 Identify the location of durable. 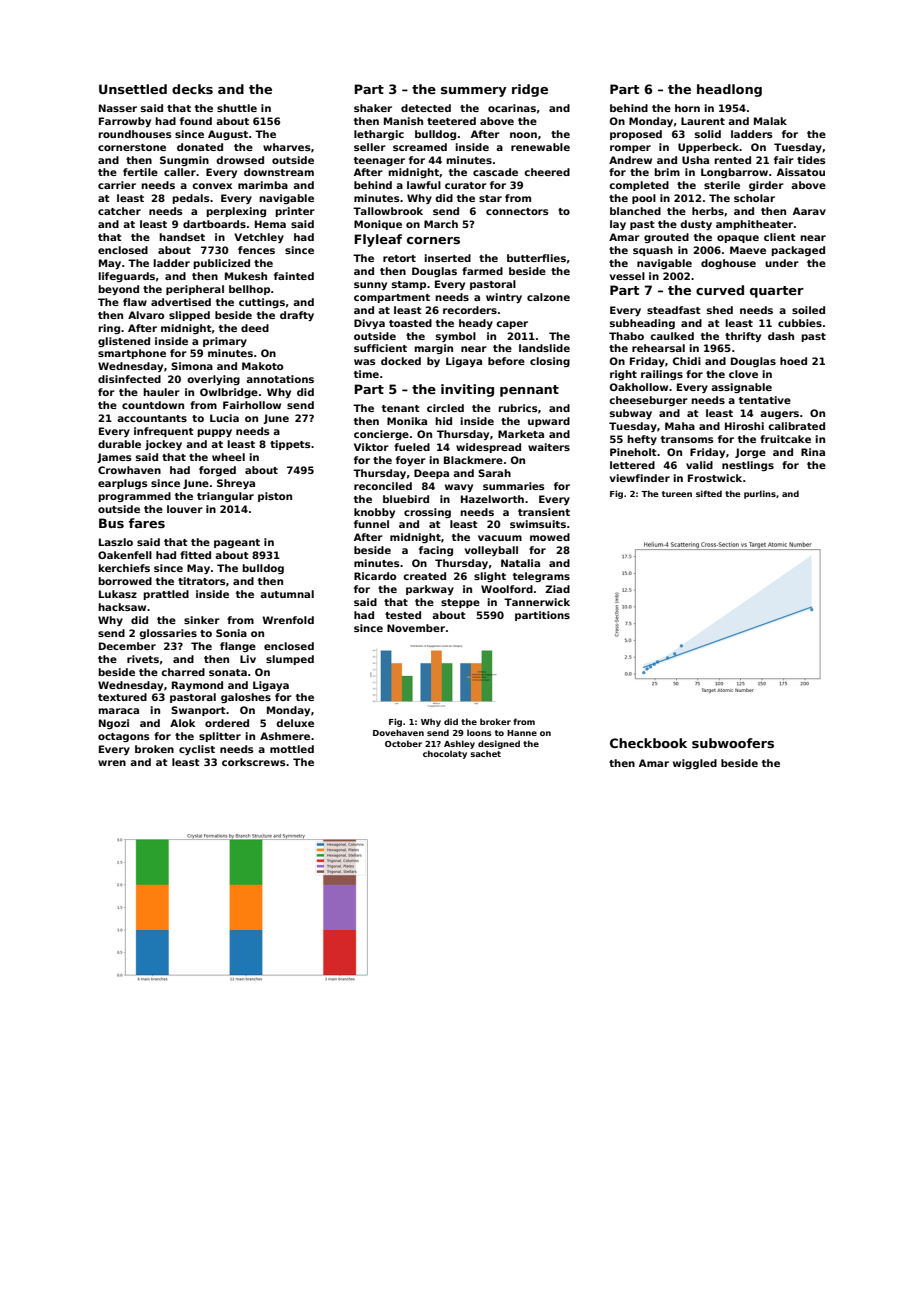
(119, 444).
